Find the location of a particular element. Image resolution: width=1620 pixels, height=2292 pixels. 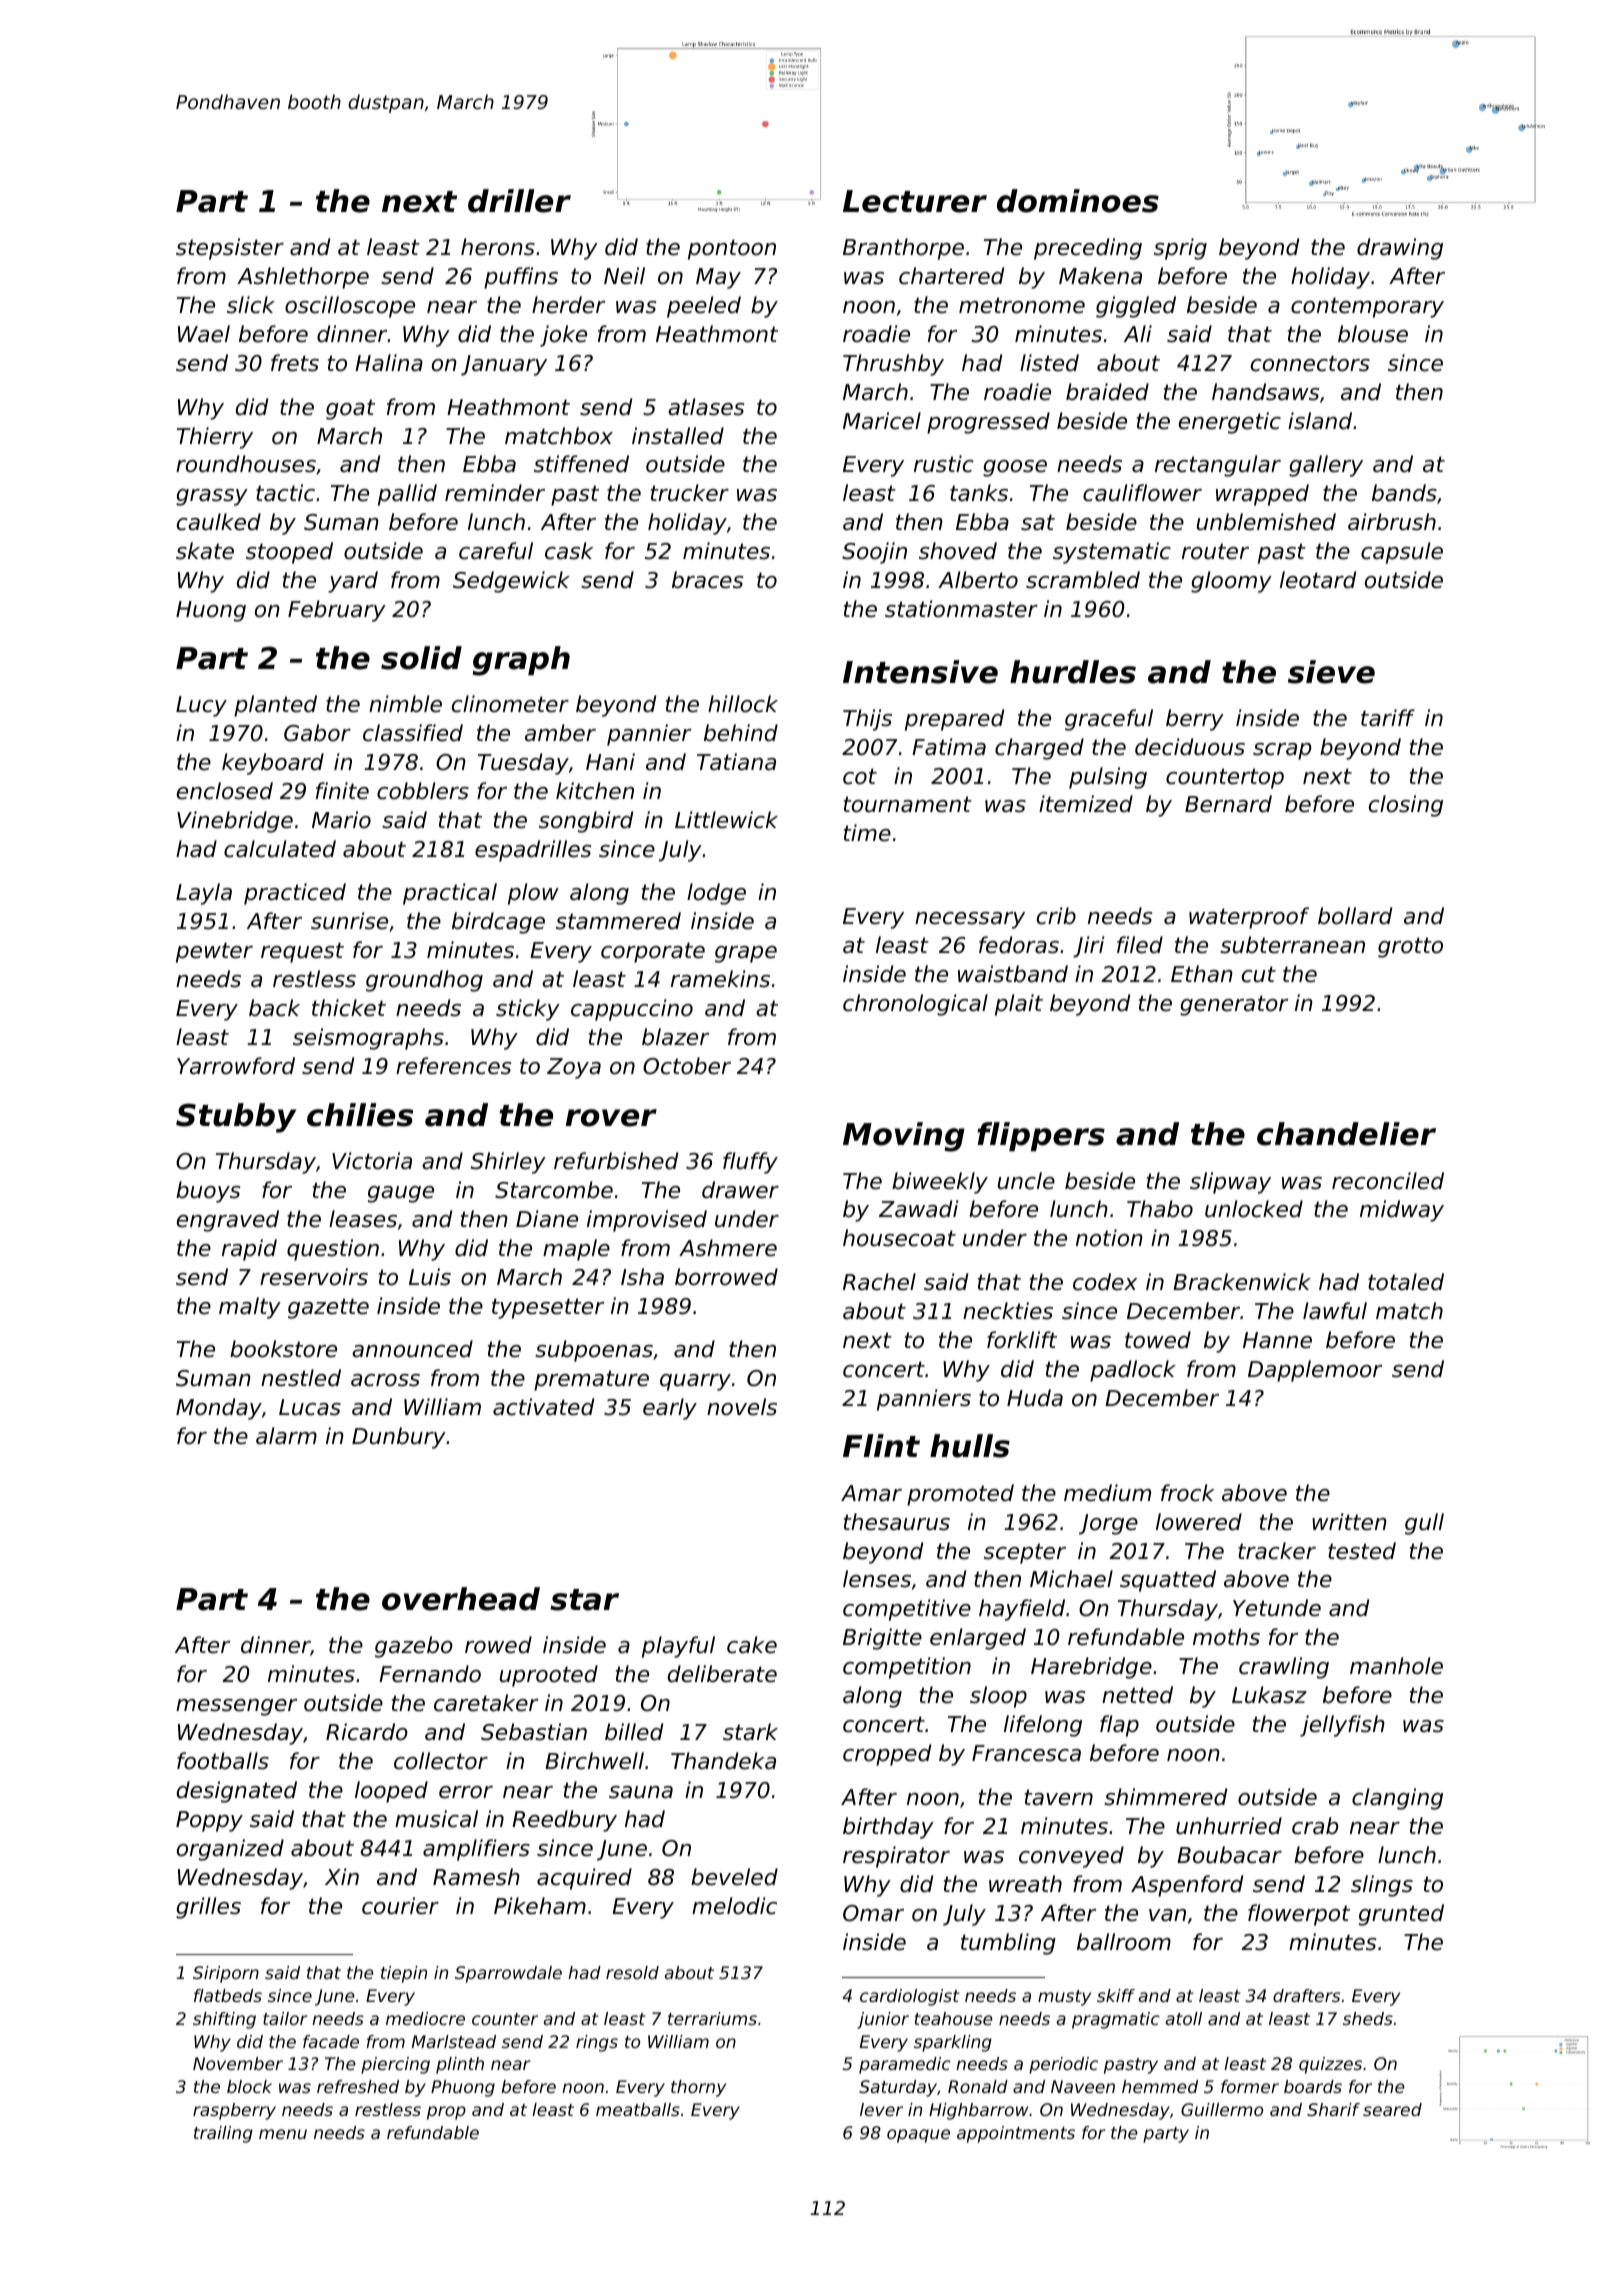

totaled is located at coordinates (1406, 1282).
